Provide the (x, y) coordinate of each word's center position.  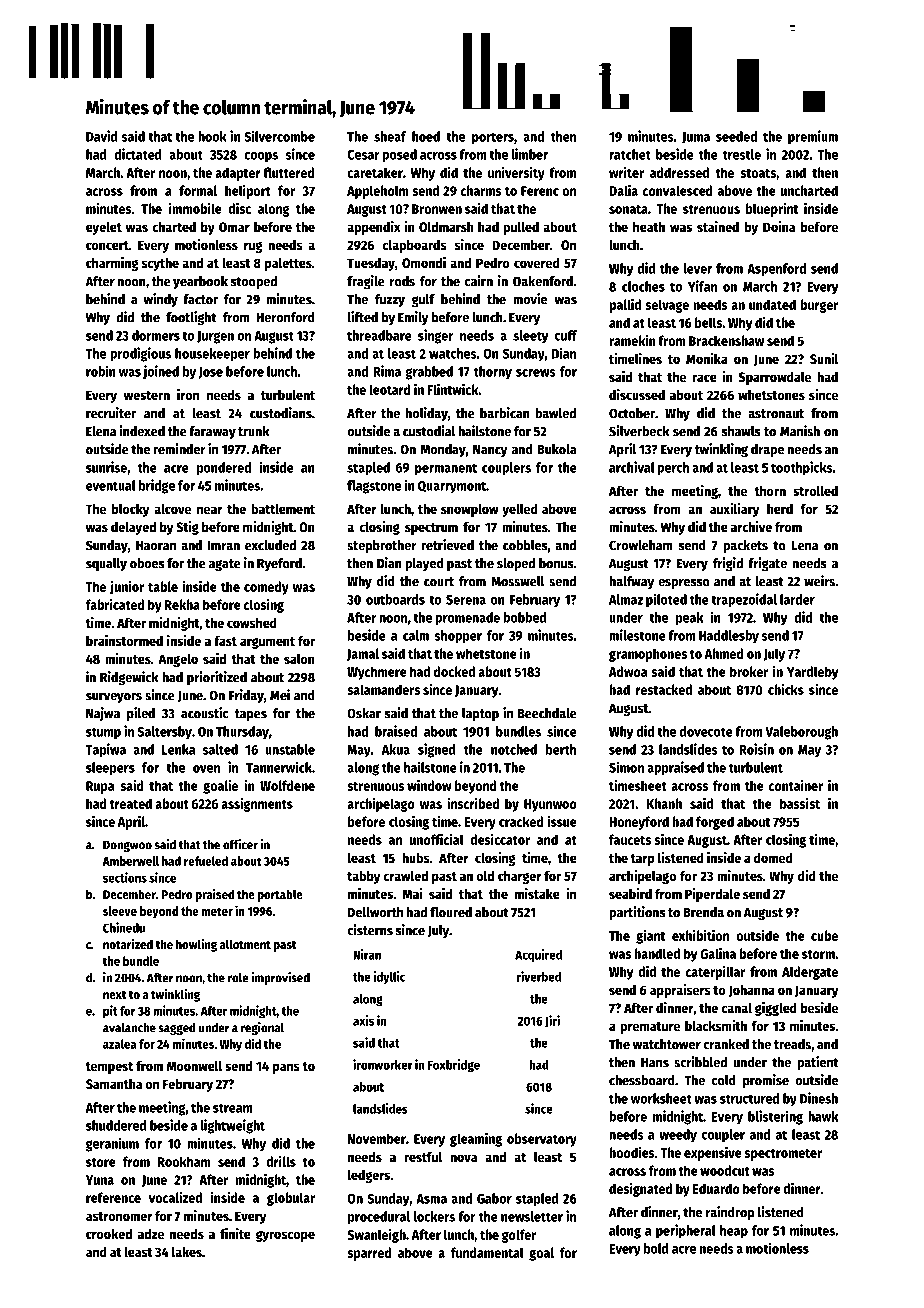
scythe (160, 264)
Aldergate (810, 973)
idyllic (389, 977)
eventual (111, 485)
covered (536, 262)
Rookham (184, 1161)
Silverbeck (639, 431)
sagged (177, 1029)
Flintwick (453, 389)
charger (520, 877)
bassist (800, 803)
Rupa (100, 787)
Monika (707, 358)
